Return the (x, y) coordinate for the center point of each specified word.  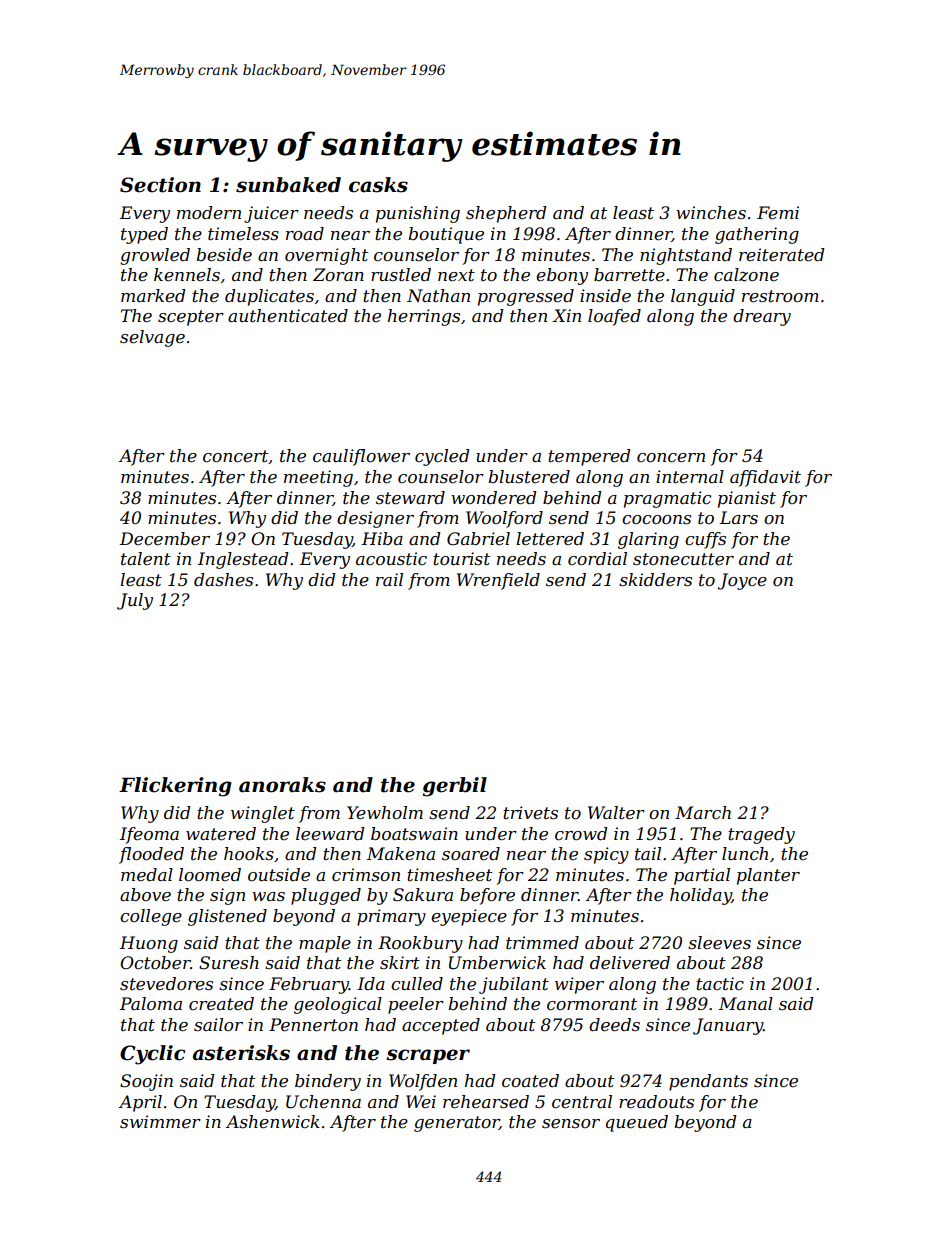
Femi (778, 213)
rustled (401, 275)
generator (456, 1124)
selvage (152, 338)
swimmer (160, 1122)
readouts (656, 1102)
